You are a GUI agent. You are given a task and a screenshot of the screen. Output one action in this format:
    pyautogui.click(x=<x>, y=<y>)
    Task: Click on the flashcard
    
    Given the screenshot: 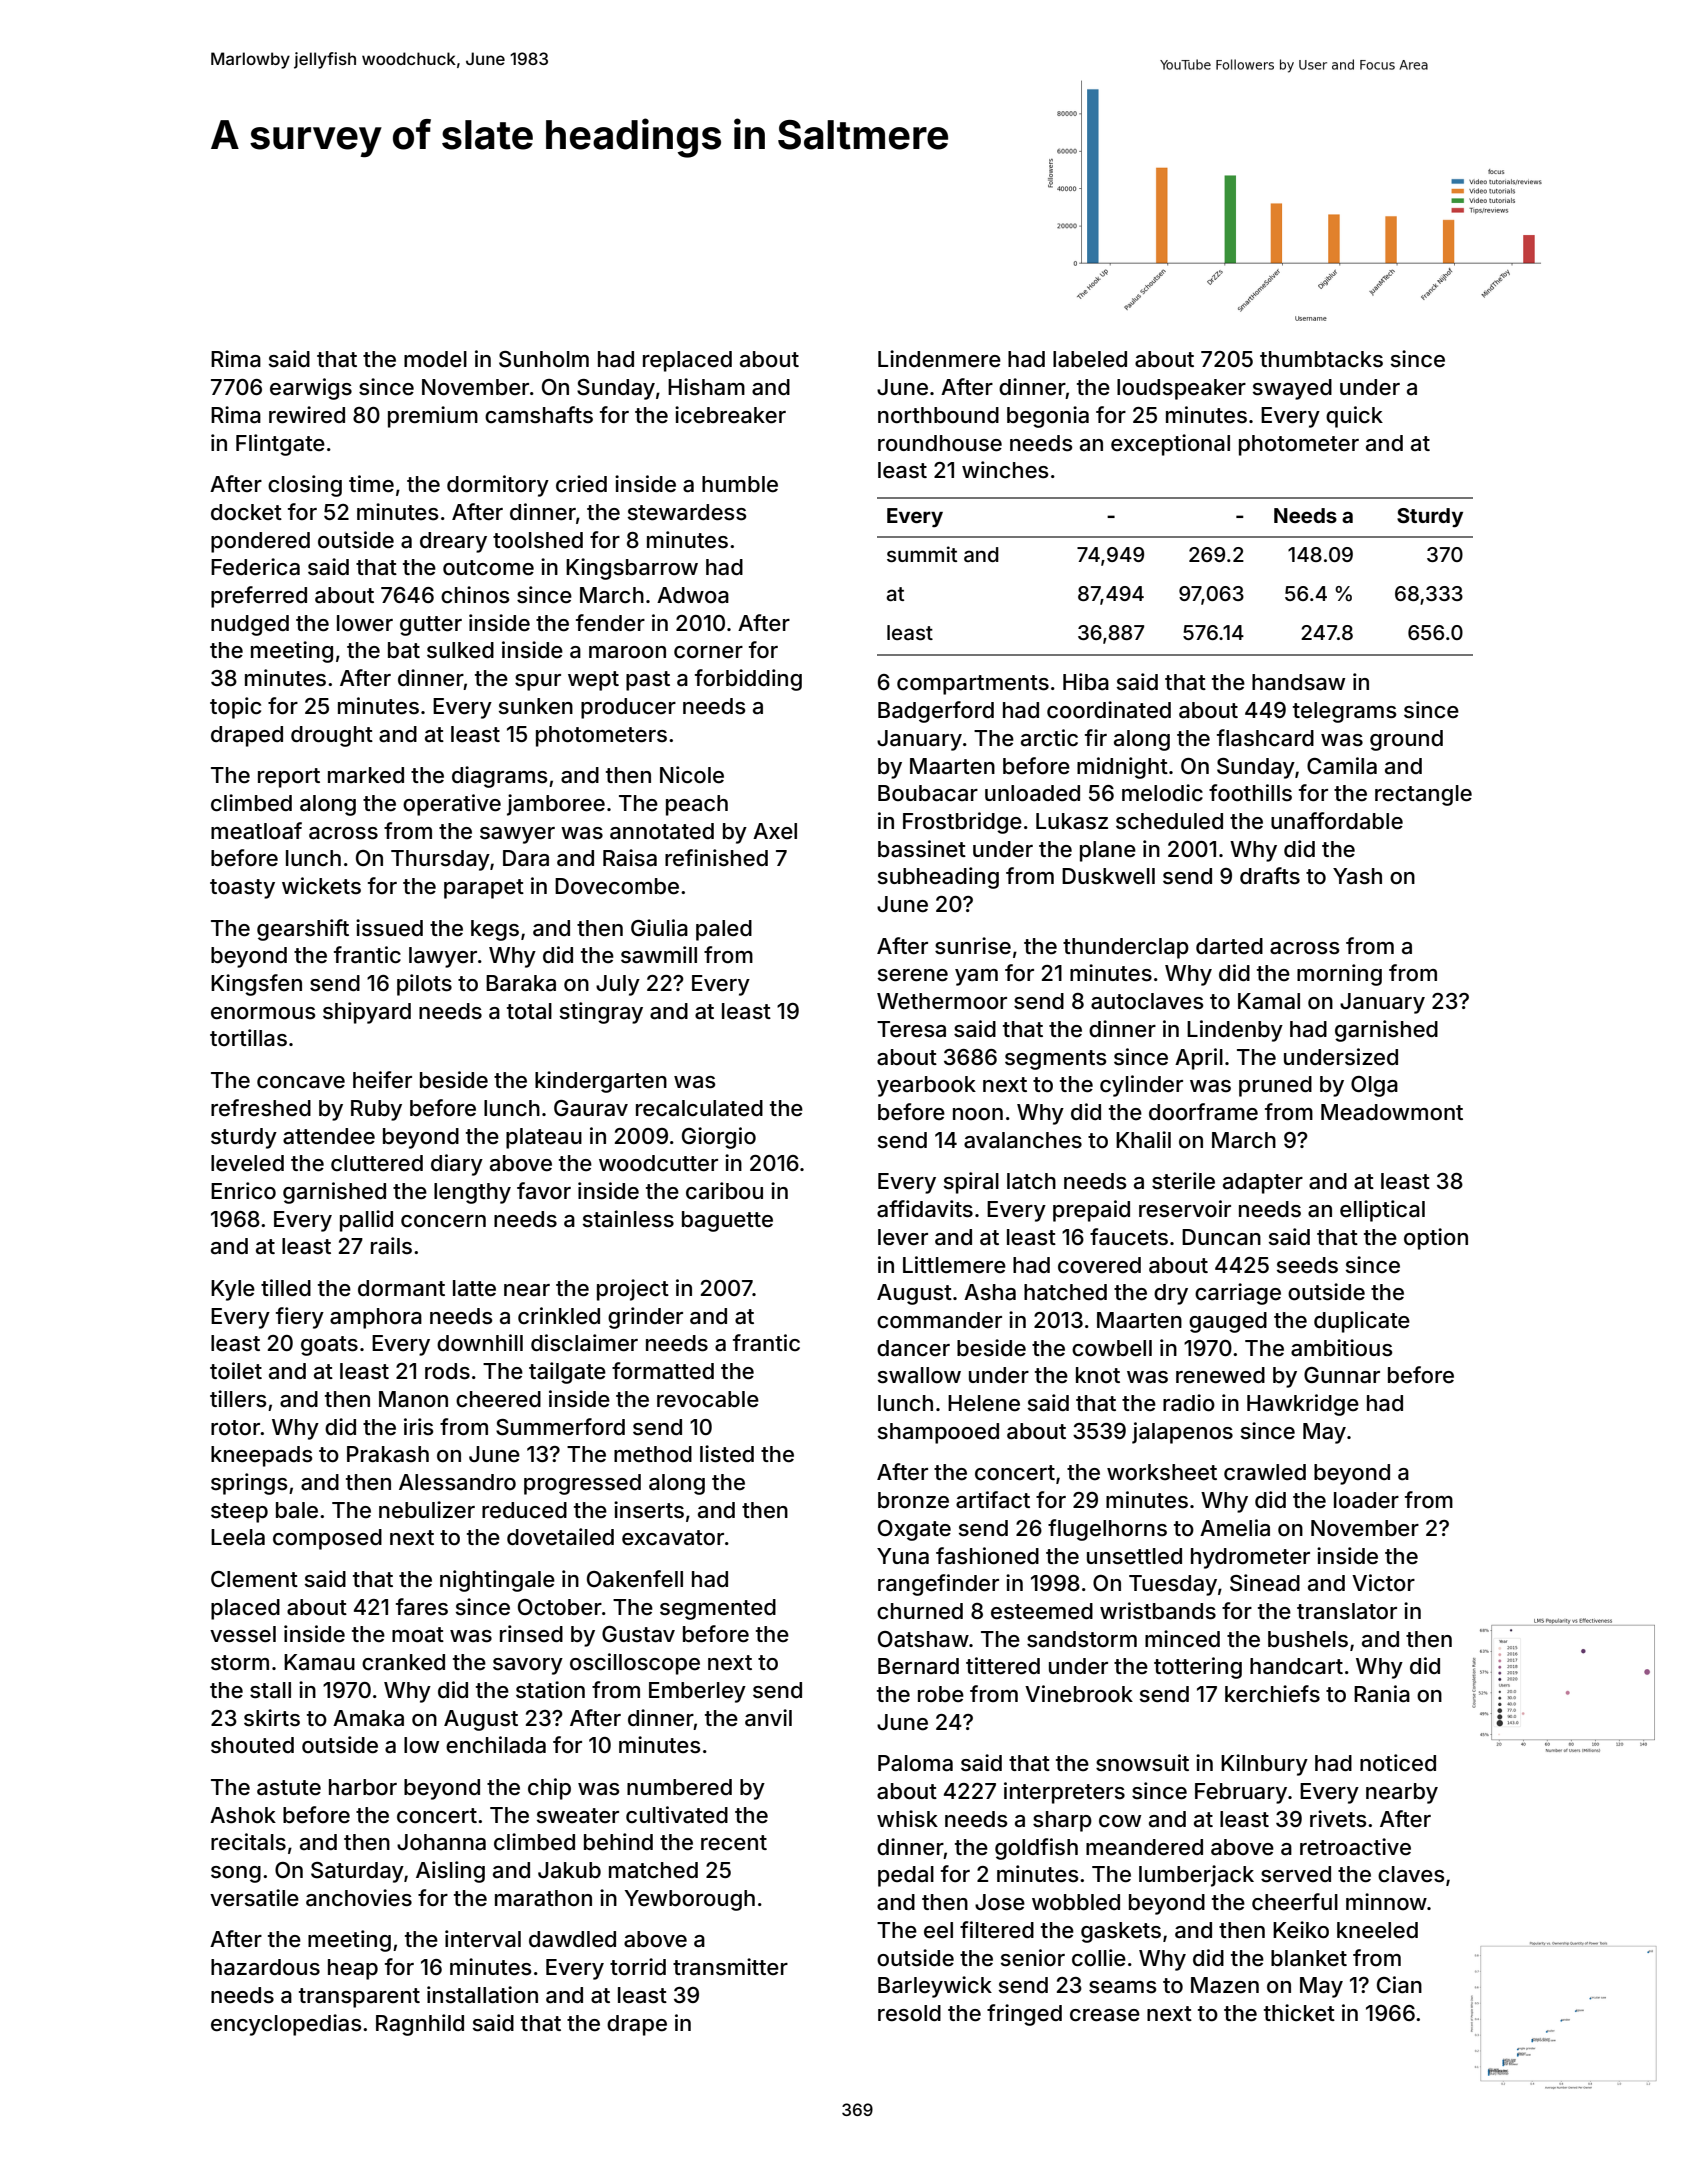 What is the action you would take?
    pyautogui.click(x=1265, y=738)
